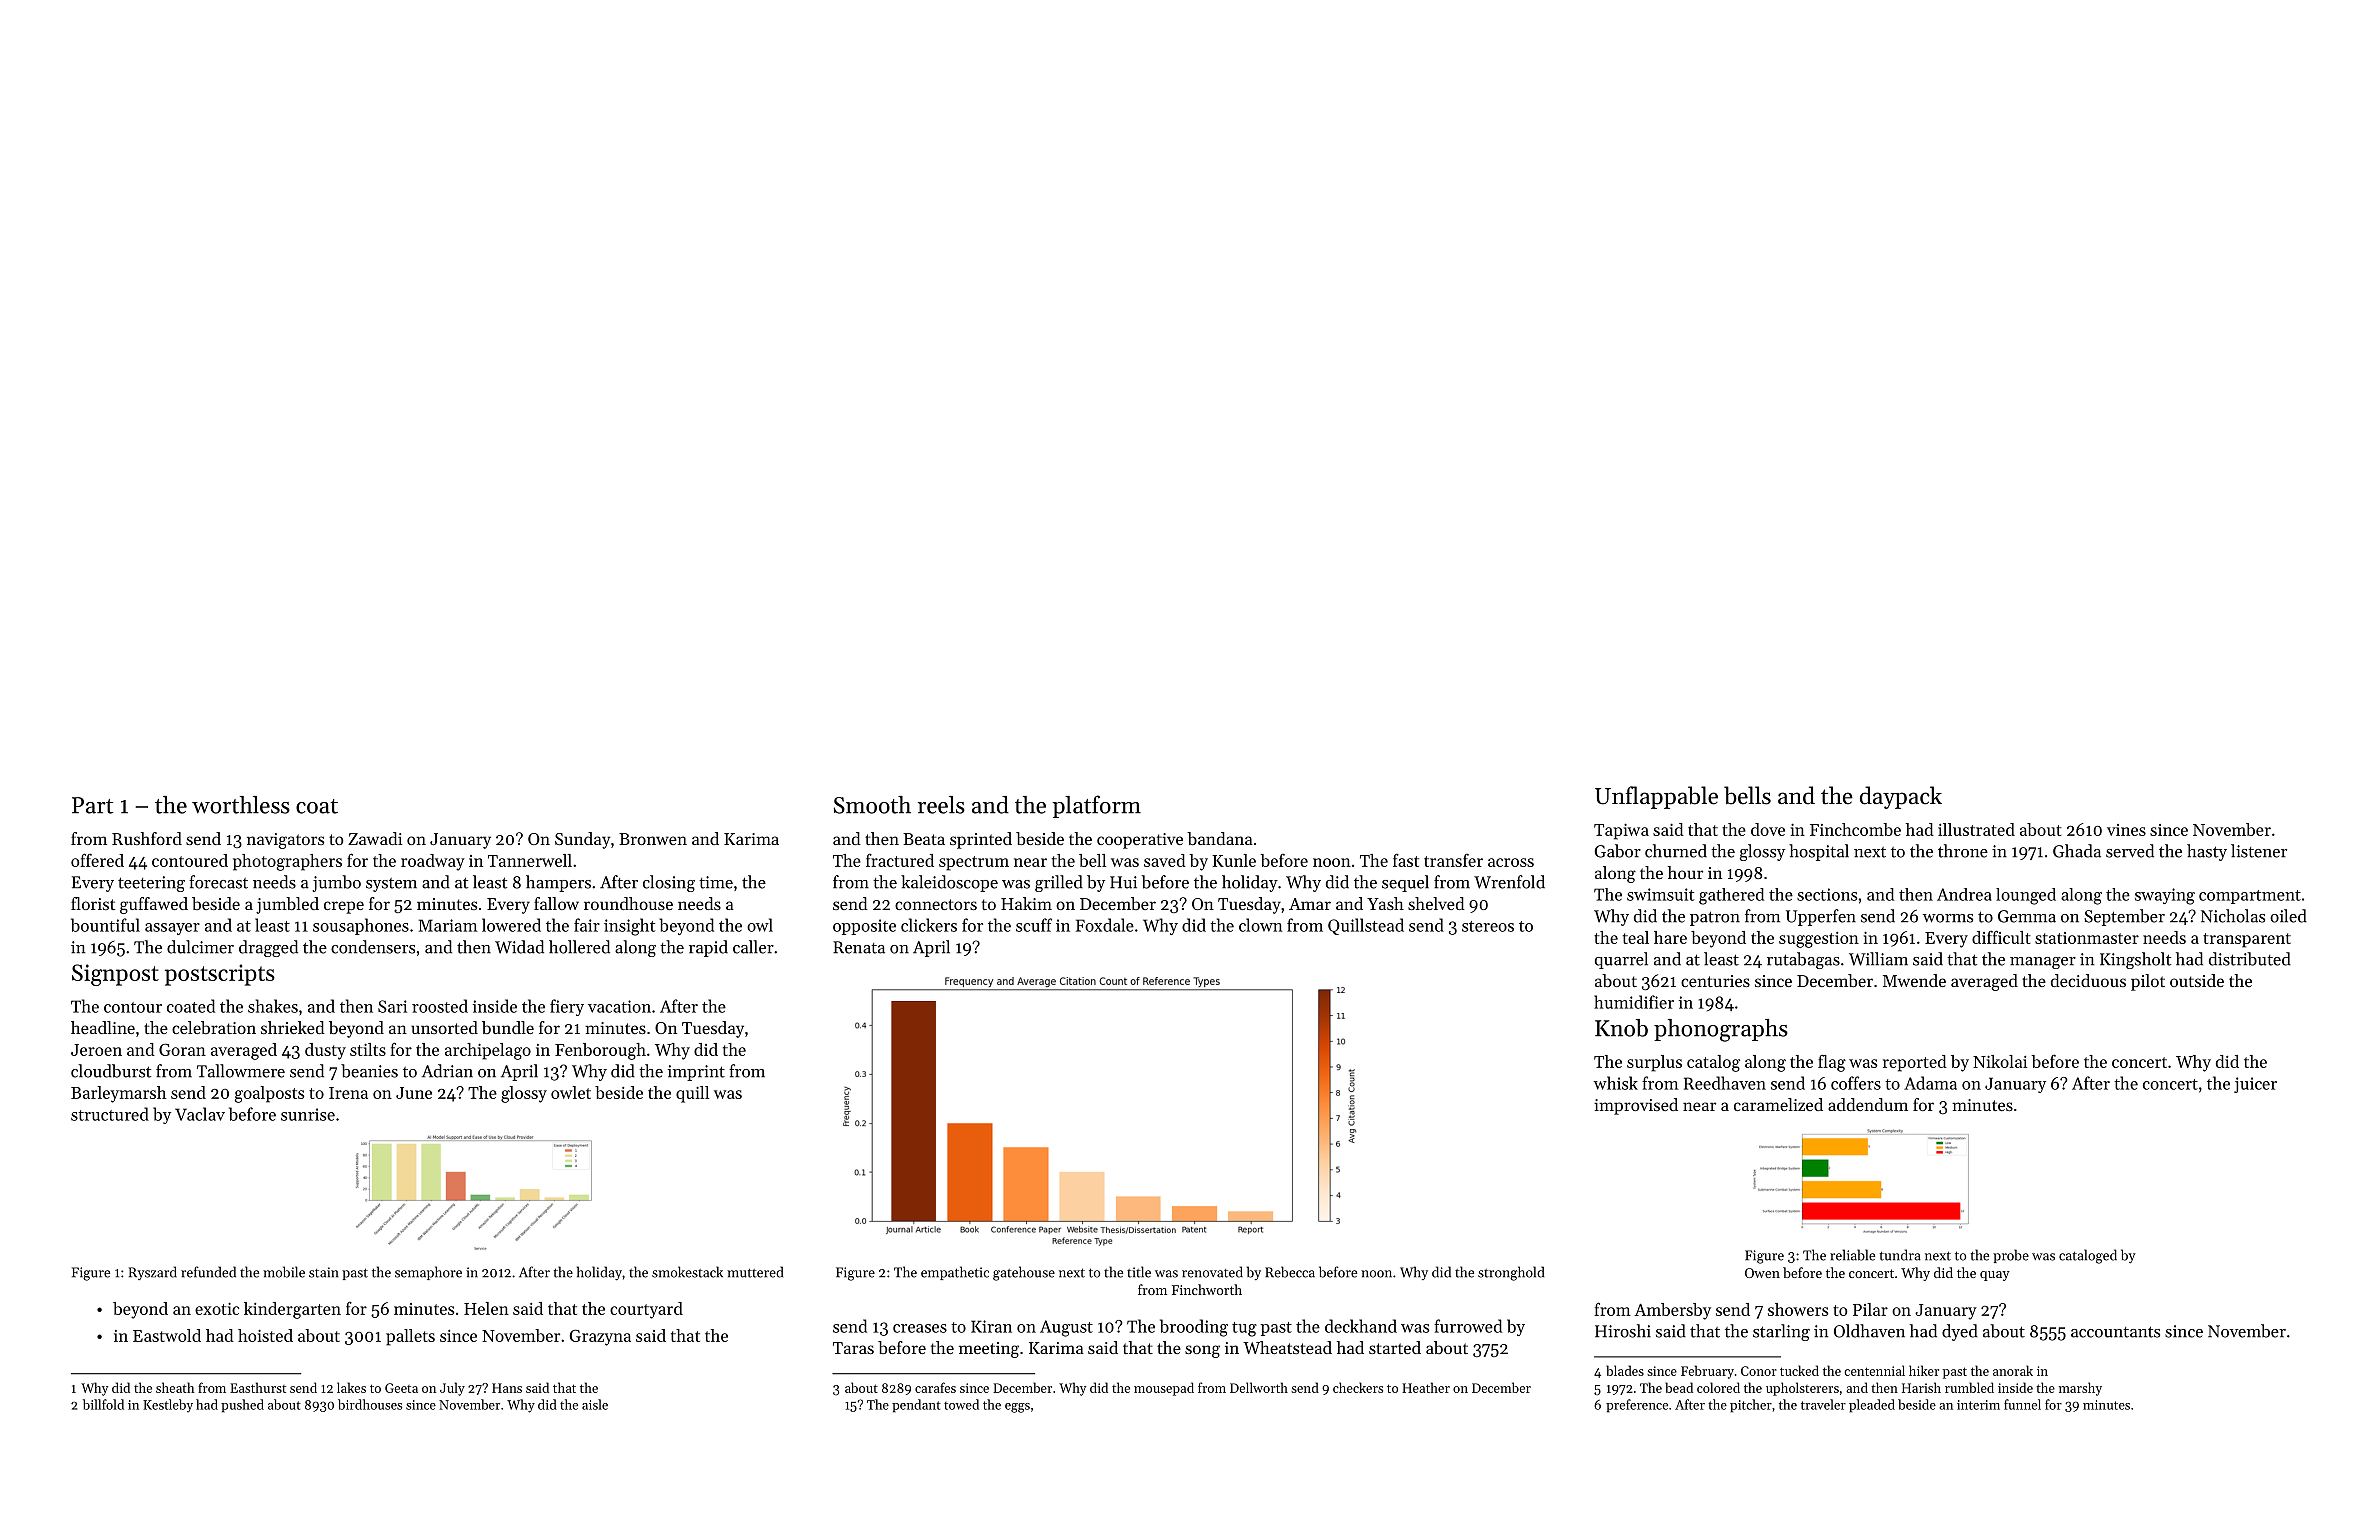 This image has height=1540, width=2380. I want to click on Dellworth, so click(1259, 1387).
